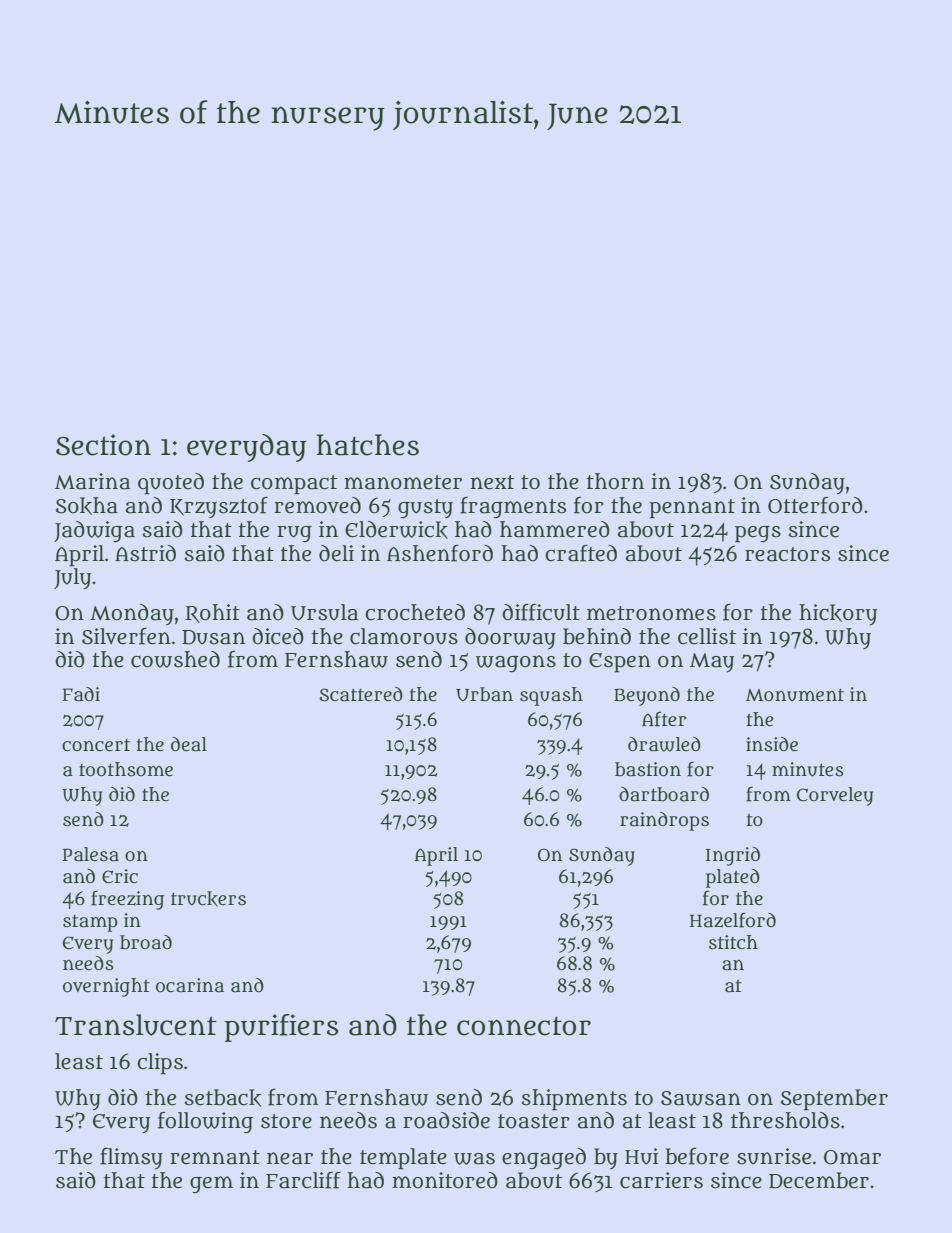 This image has height=1233, width=952. Describe the element at coordinates (120, 876) in the image. I see `Eric` at that location.
